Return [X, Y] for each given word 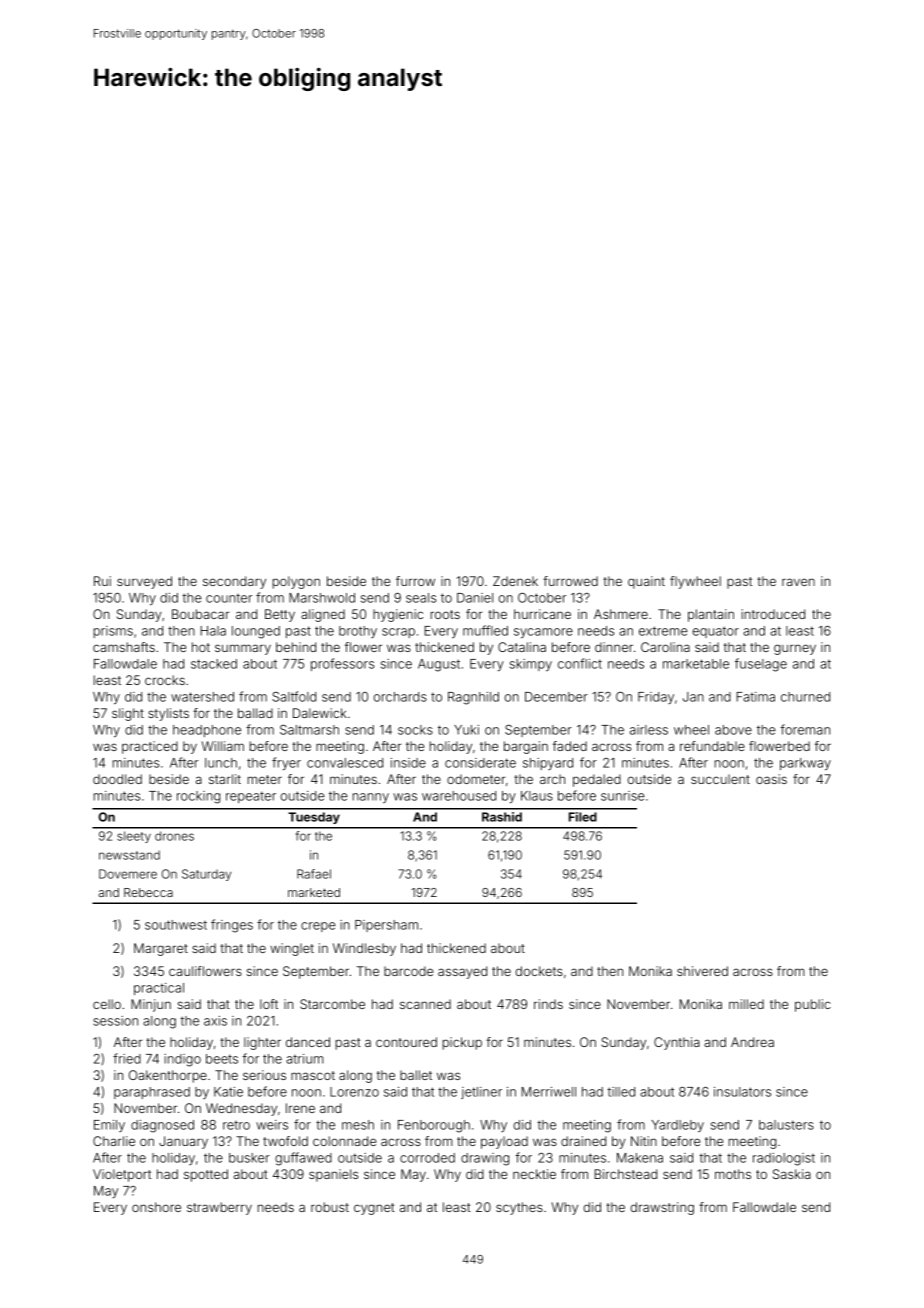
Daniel [475, 598]
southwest [176, 925]
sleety [134, 837]
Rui [102, 581]
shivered [702, 971]
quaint [646, 582]
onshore [156, 1207]
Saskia [792, 1174]
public [813, 1005]
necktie [534, 1174]
